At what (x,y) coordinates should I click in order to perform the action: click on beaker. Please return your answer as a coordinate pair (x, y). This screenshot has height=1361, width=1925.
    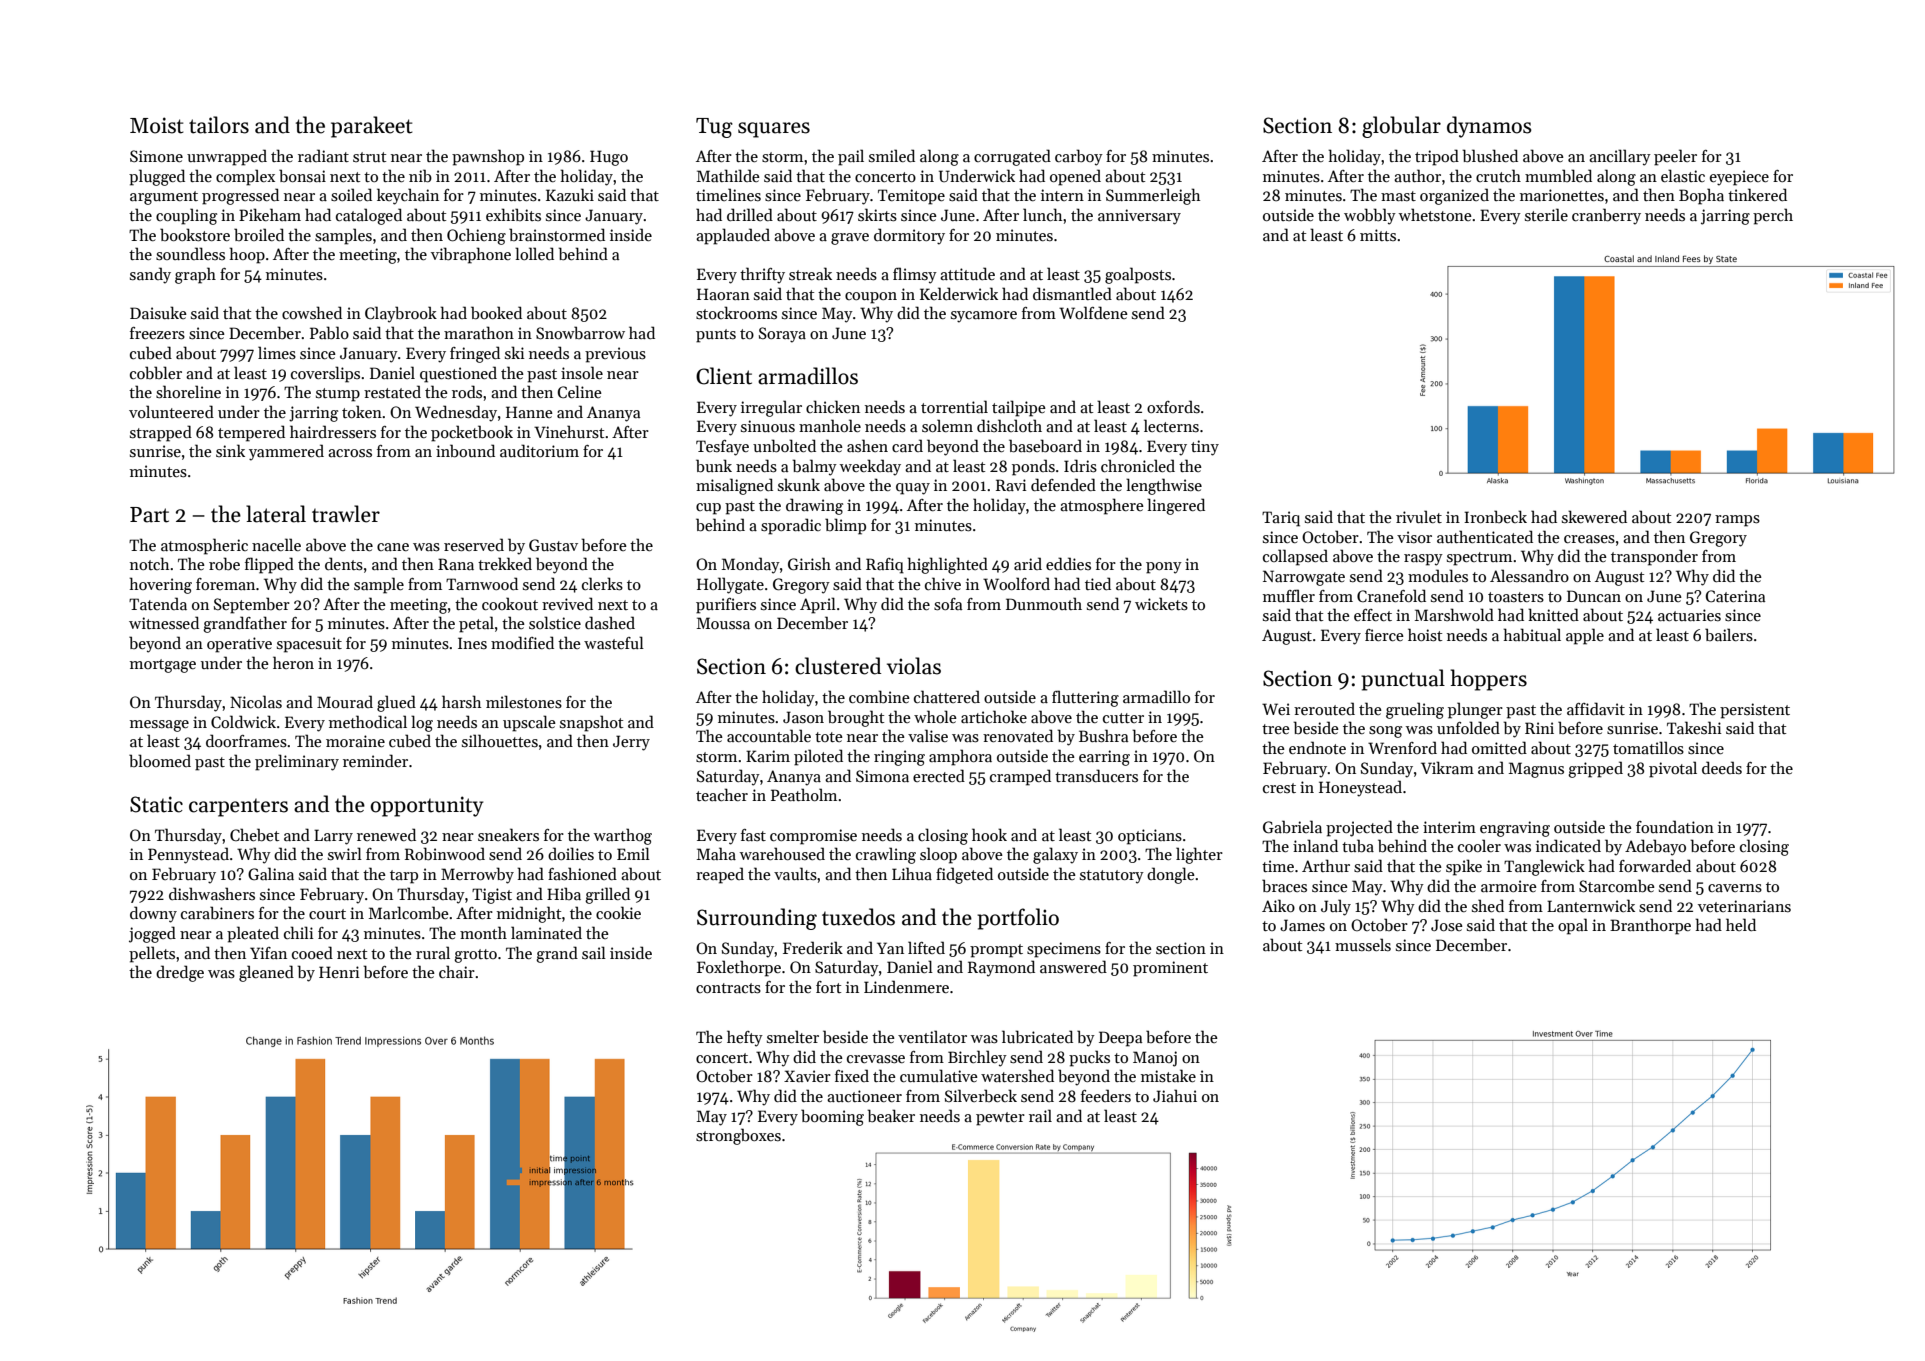
    Looking at the image, I should click on (891, 1116).
